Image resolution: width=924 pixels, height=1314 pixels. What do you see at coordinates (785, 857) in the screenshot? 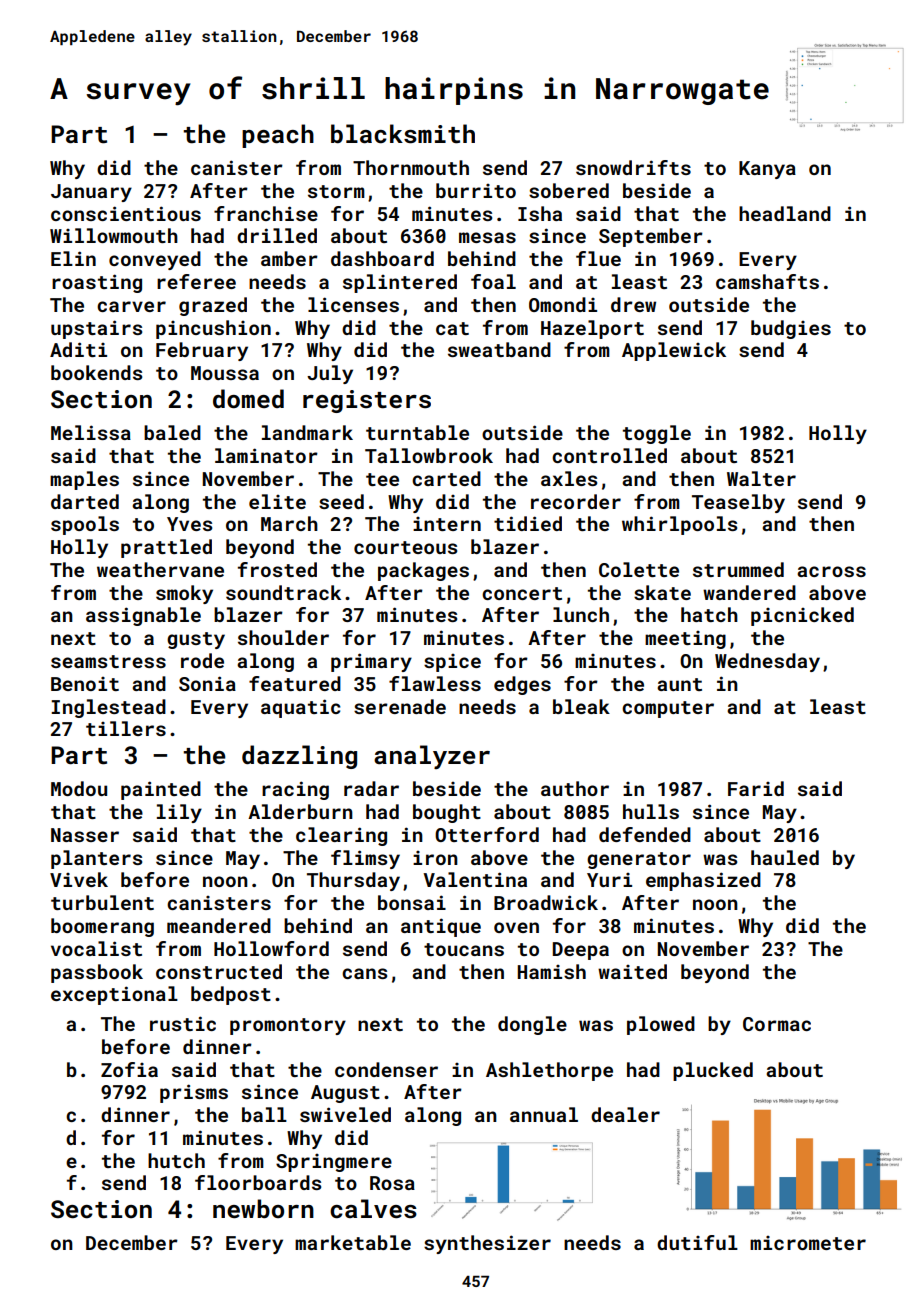
I see `hauled` at bounding box center [785, 857].
